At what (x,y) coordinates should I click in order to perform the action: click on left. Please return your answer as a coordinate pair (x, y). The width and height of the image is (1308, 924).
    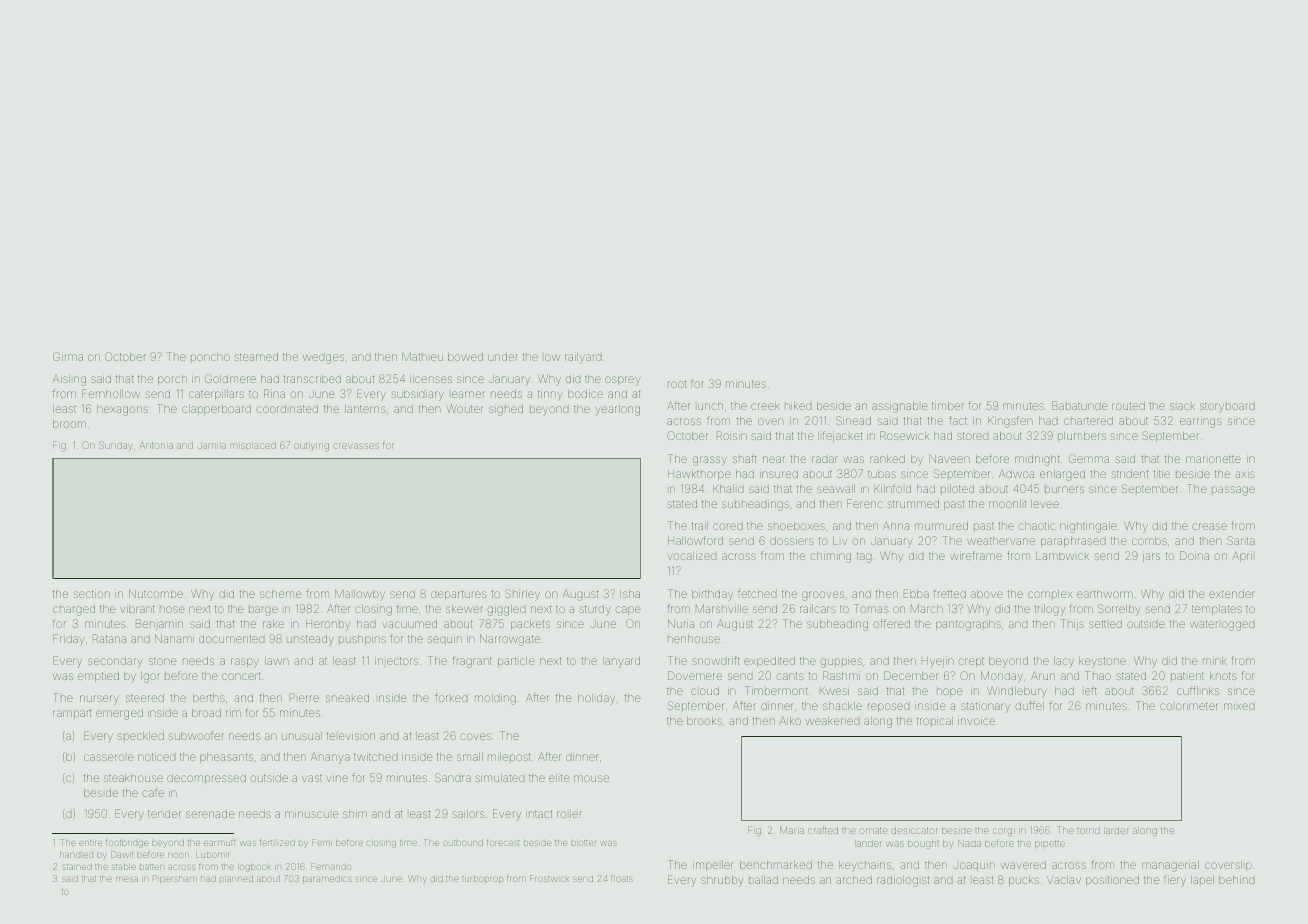
    Looking at the image, I should click on (1091, 690).
